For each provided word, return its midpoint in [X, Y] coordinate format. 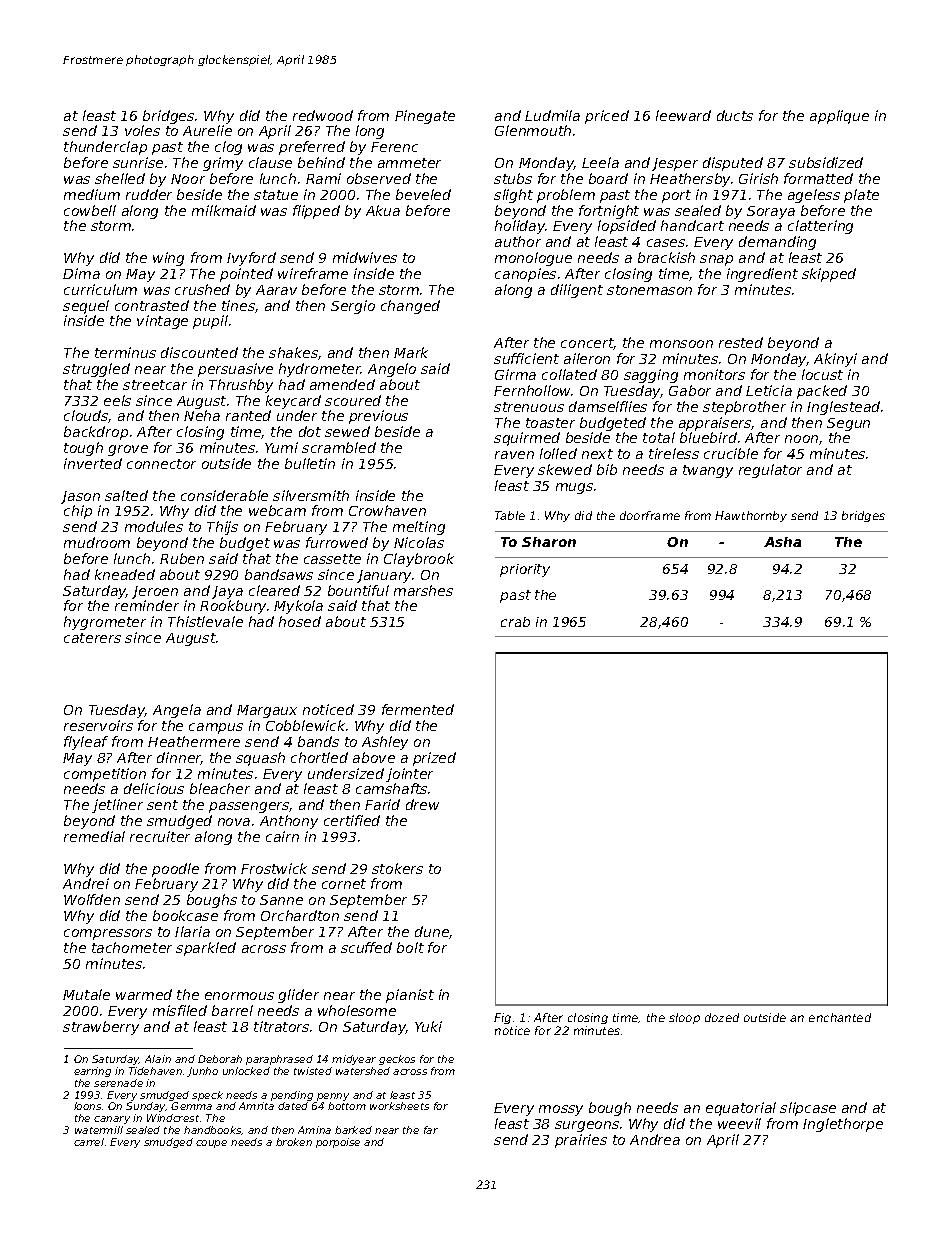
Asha [782, 542]
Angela [177, 711]
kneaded [125, 574]
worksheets [399, 1106]
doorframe [650, 515]
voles [142, 130]
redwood [323, 115]
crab [515, 622]
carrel [89, 1142]
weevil [739, 1123]
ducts [735, 115]
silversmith [311, 495]
